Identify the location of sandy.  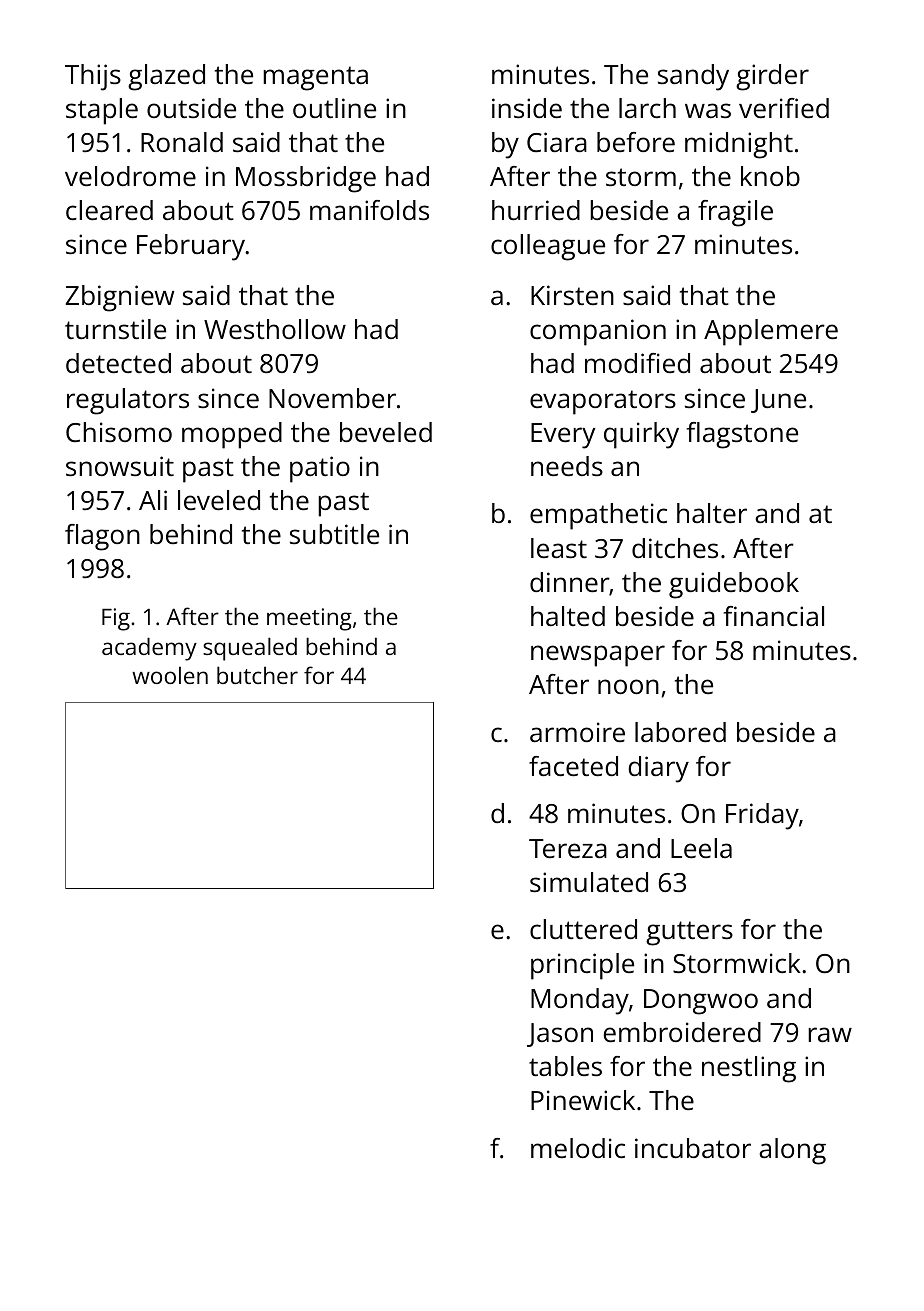
(693, 77).
